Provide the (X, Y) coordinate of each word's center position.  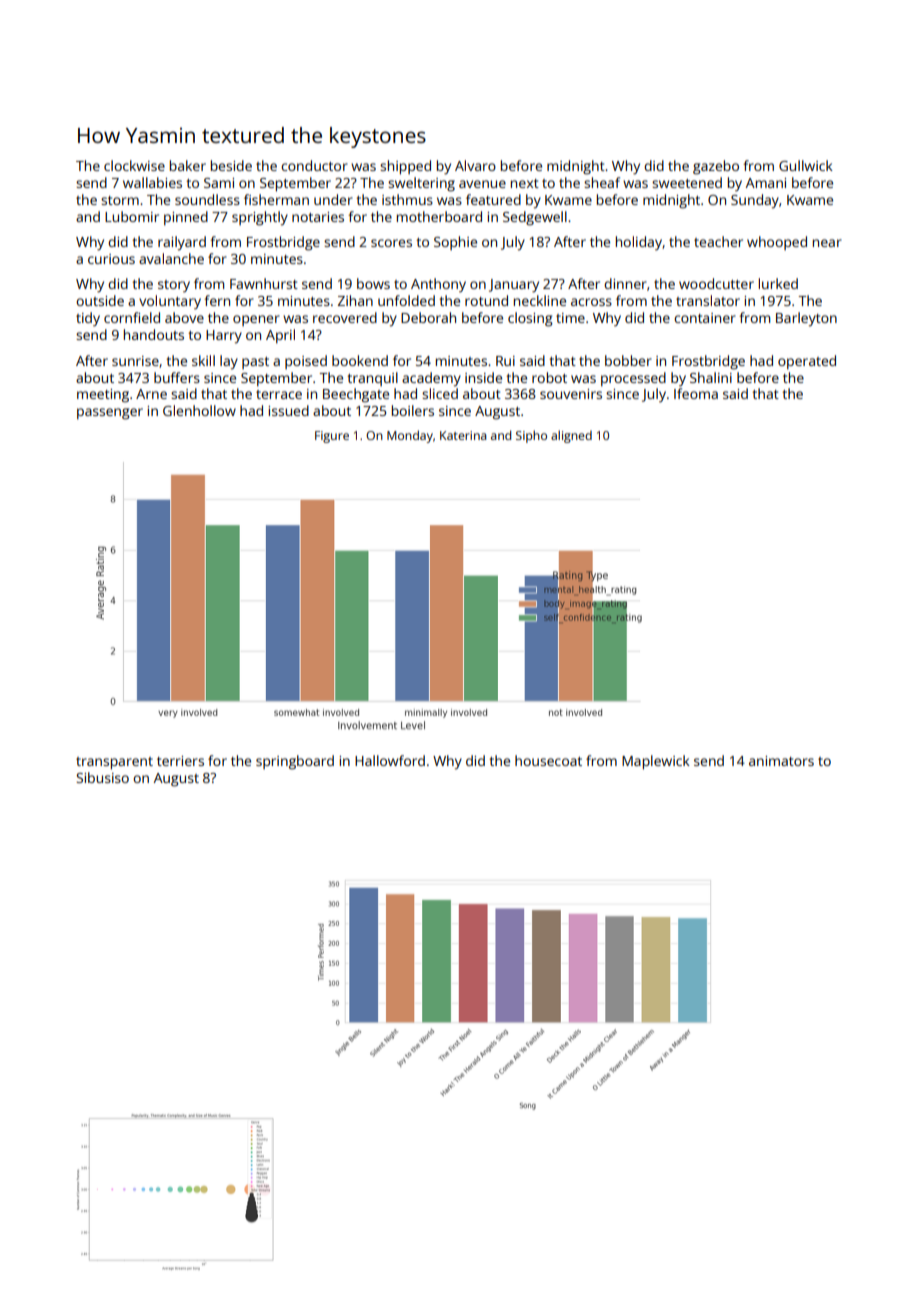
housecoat (548, 760)
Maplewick (656, 762)
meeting (103, 396)
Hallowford (390, 760)
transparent (114, 763)
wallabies (152, 182)
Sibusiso (102, 777)
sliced (440, 393)
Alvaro (475, 165)
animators (781, 761)
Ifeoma (696, 393)
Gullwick (806, 165)
